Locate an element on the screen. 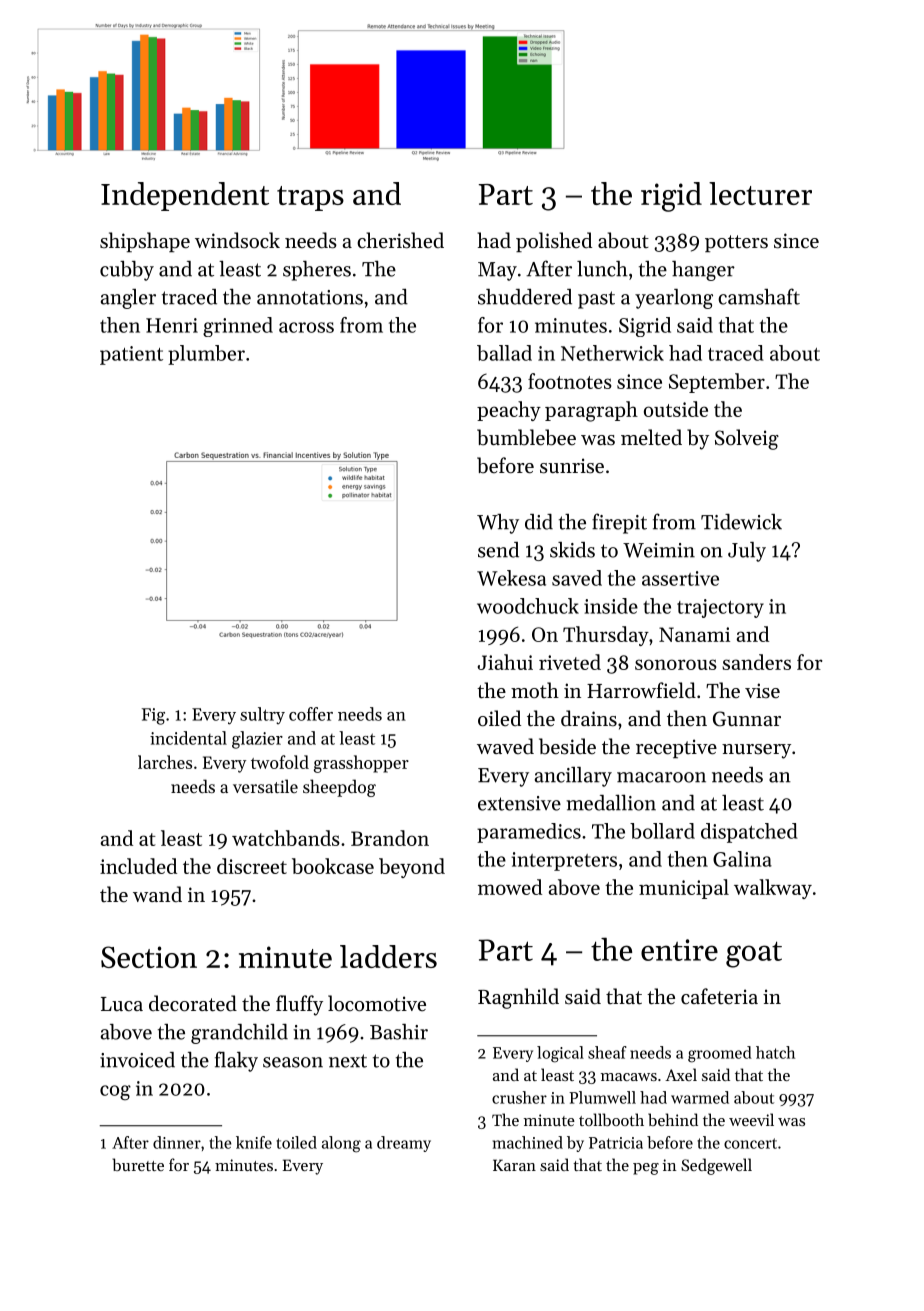  dispatched is located at coordinates (749, 833).
